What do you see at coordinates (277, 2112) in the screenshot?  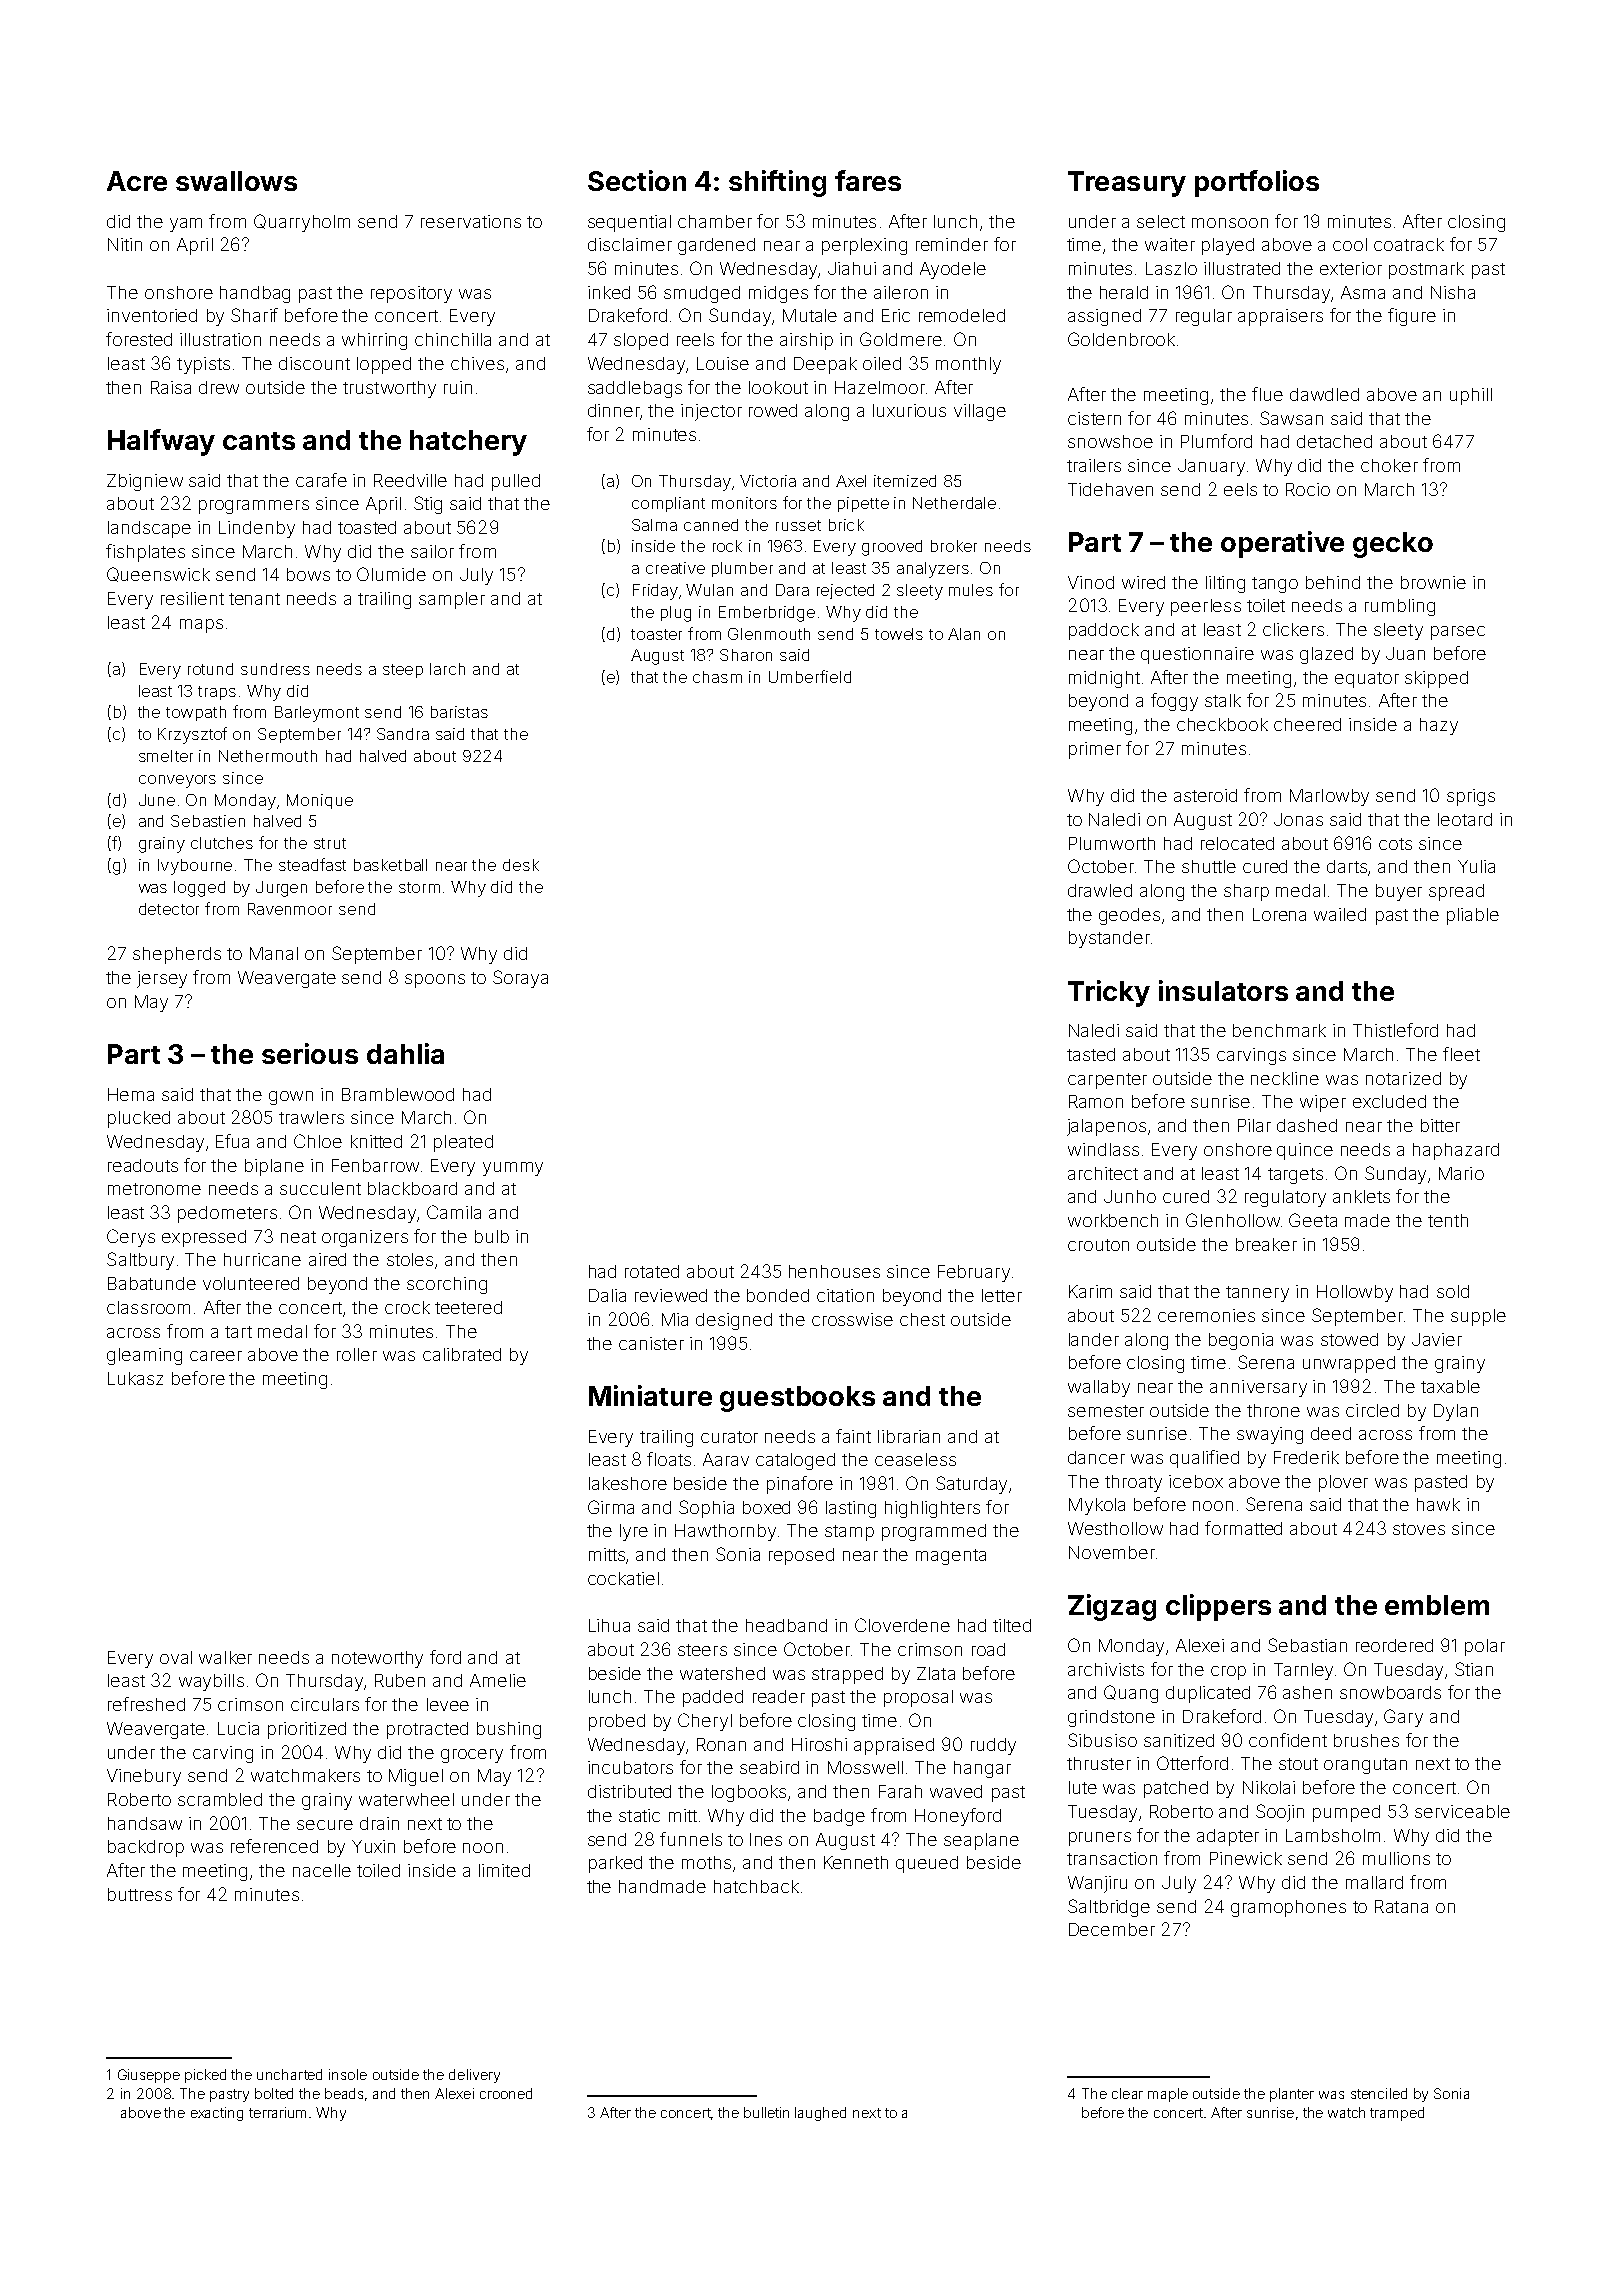 I see `terrarium` at bounding box center [277, 2112].
